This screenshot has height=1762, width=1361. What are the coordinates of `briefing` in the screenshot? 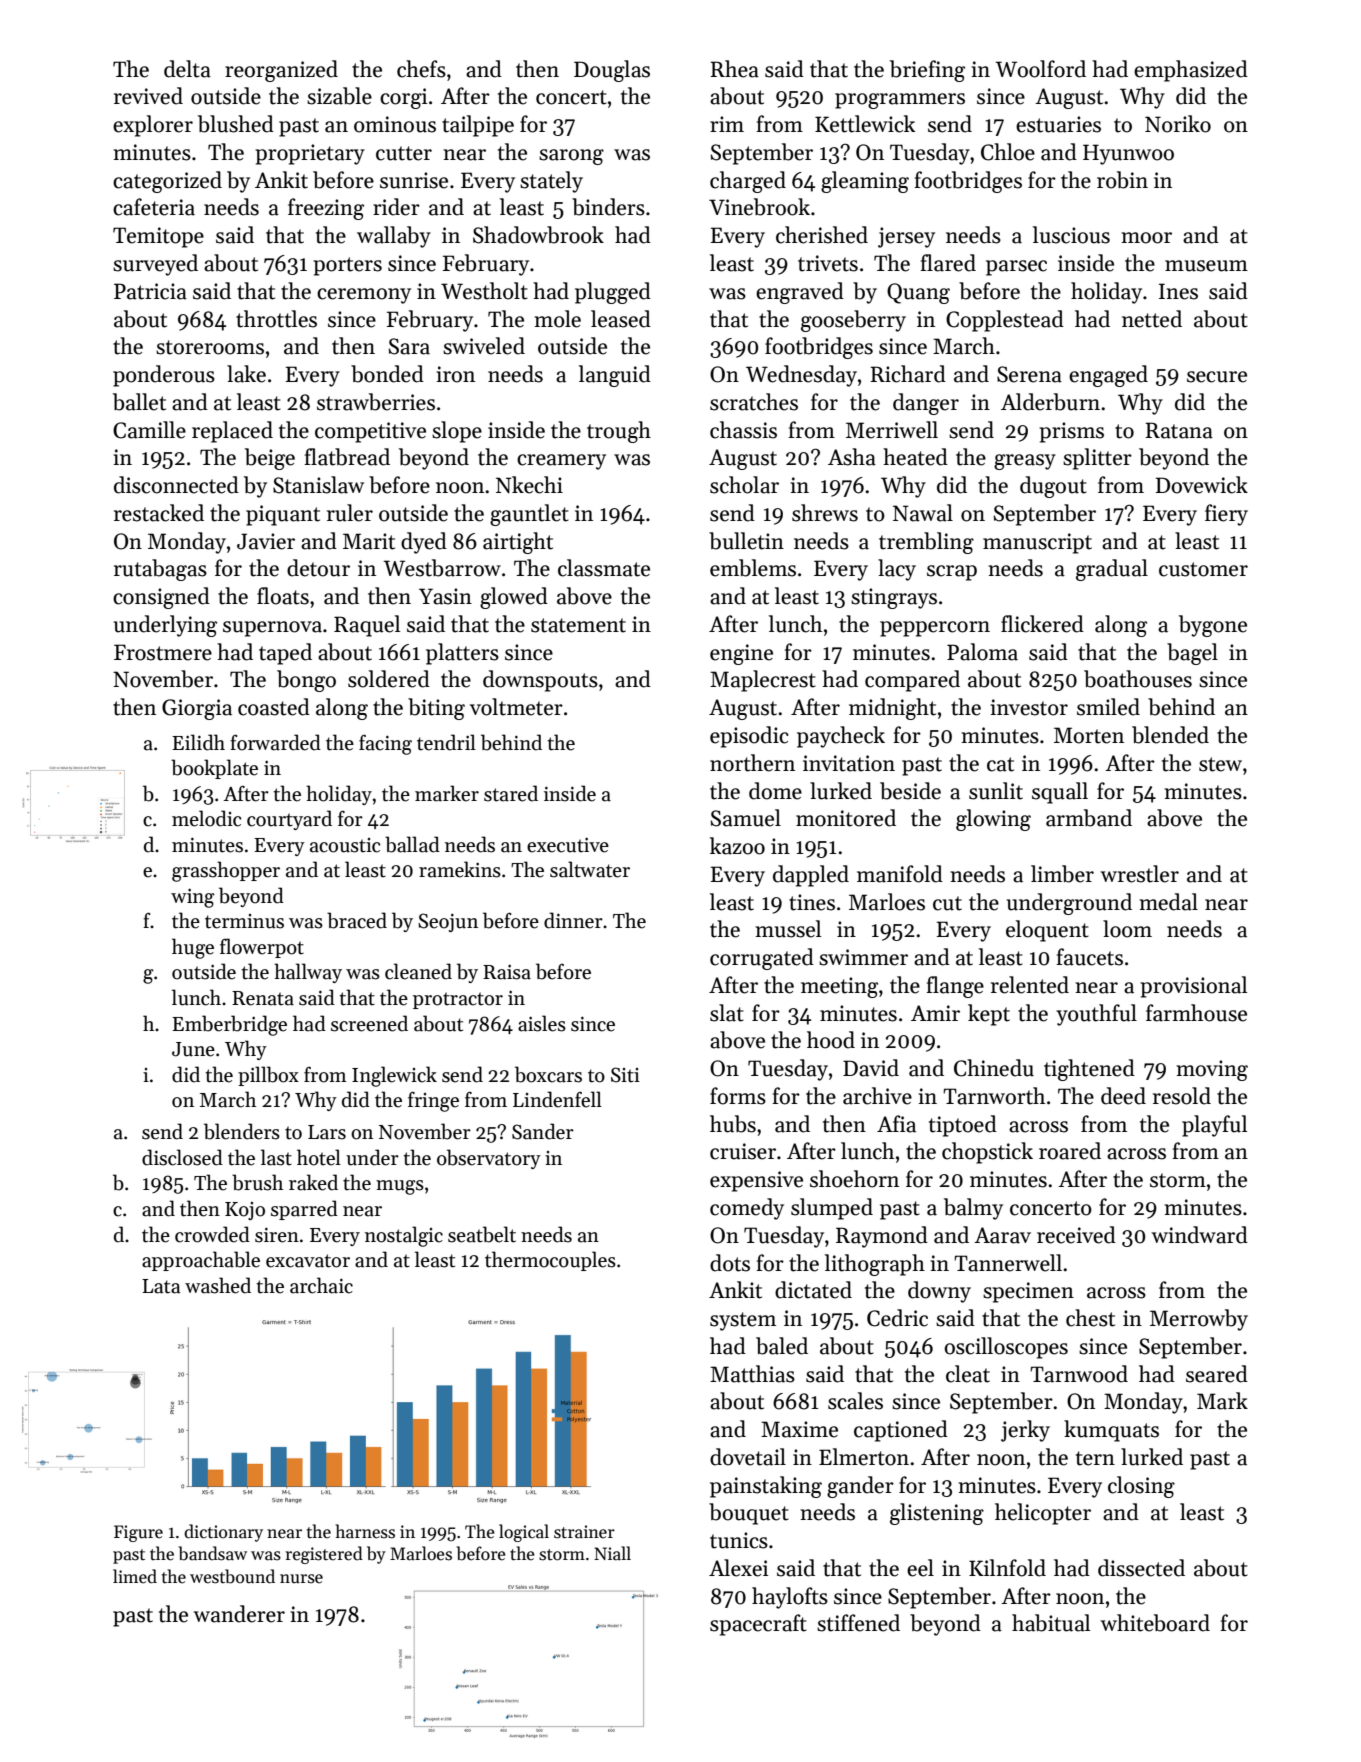 It's located at (927, 71).
